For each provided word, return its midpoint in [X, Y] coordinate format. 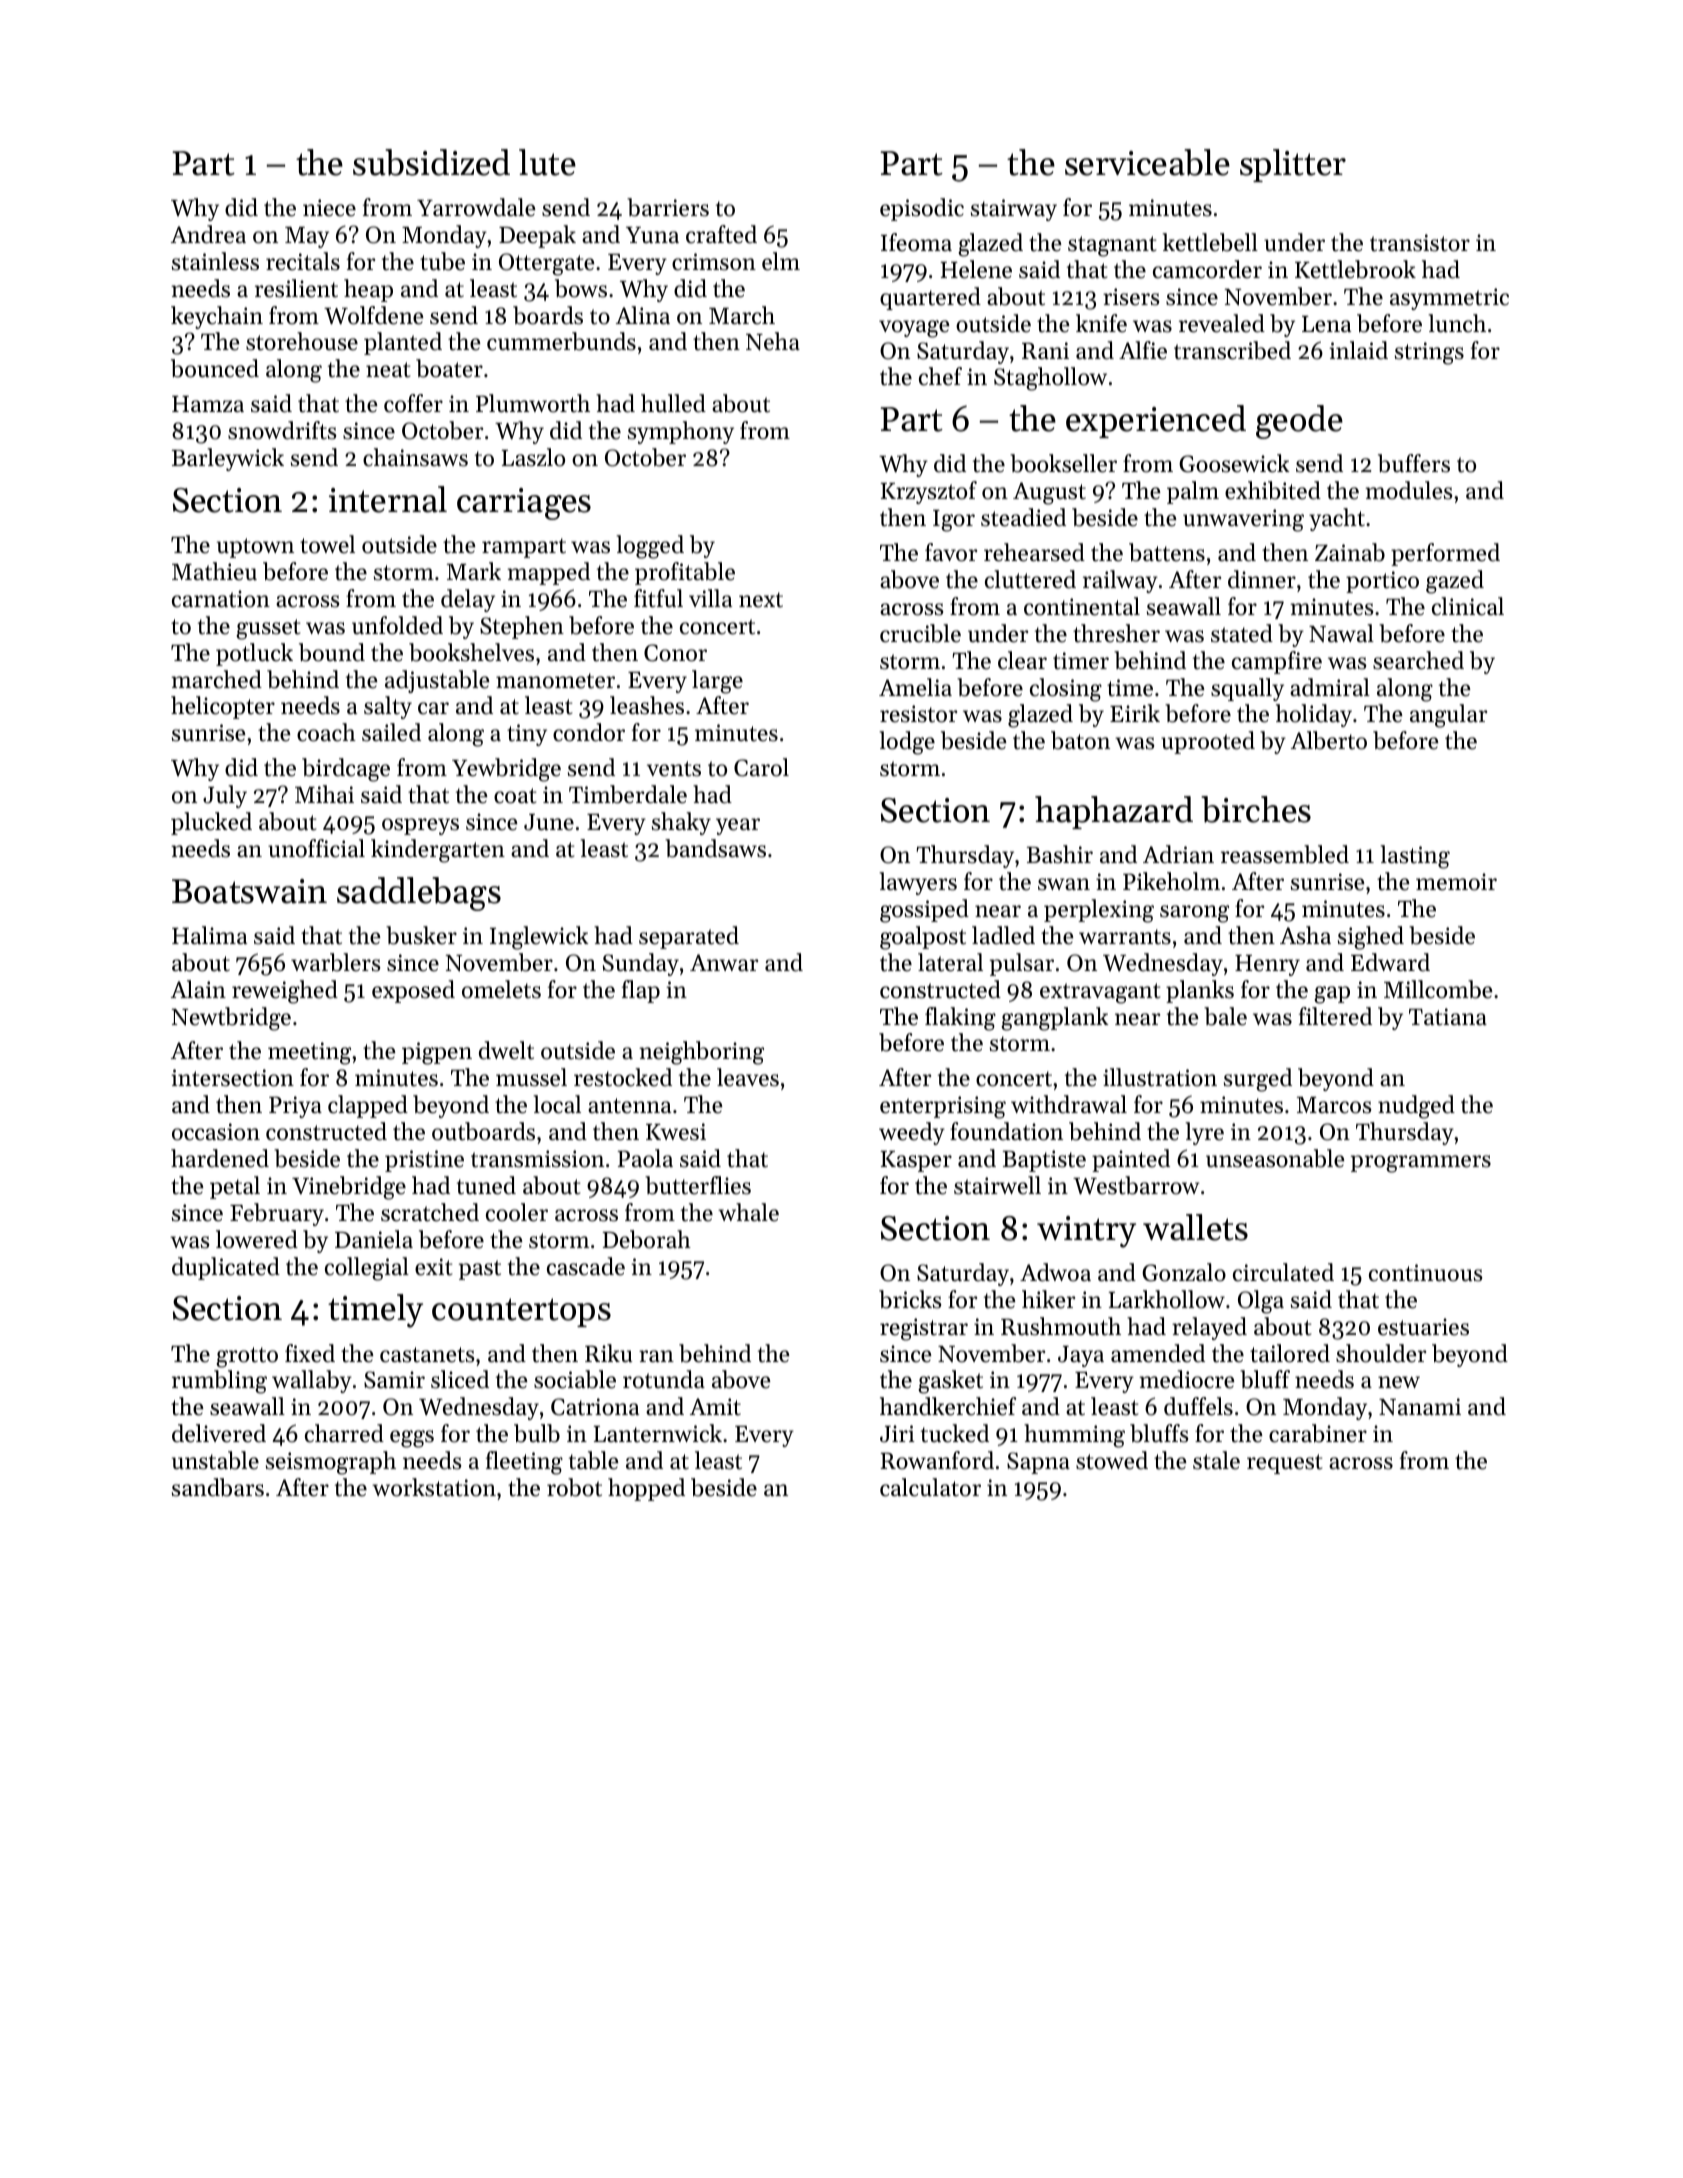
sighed [1371, 938]
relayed [1209, 1328]
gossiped [924, 911]
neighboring [701, 1053]
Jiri [897, 1434]
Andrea [208, 234]
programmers [1421, 1164]
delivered [219, 1433]
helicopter [223, 707]
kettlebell [1210, 242]
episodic [922, 209]
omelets [501, 989]
